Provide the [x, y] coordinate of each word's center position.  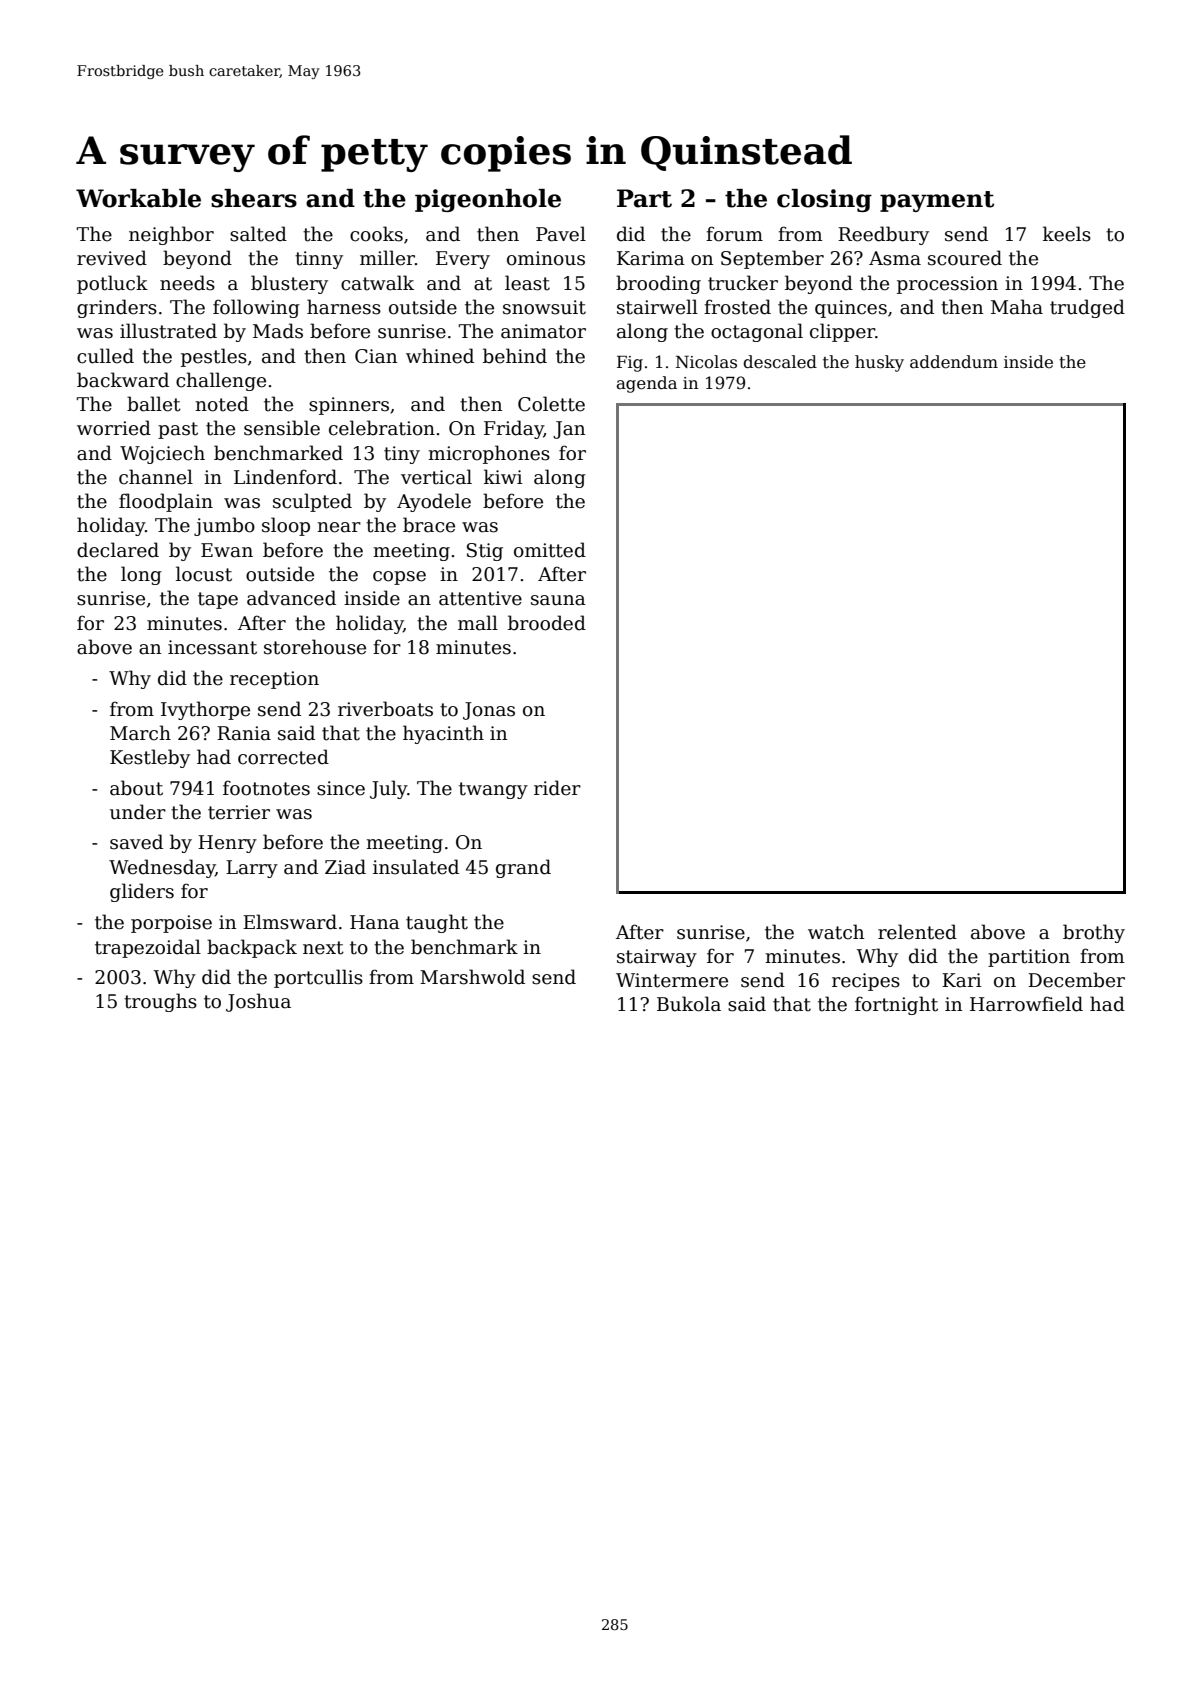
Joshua [258, 1002]
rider [557, 788]
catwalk [377, 283]
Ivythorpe [205, 710]
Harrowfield [1026, 1004]
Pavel [561, 234]
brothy [1094, 933]
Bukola [689, 1004]
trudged [1087, 308]
